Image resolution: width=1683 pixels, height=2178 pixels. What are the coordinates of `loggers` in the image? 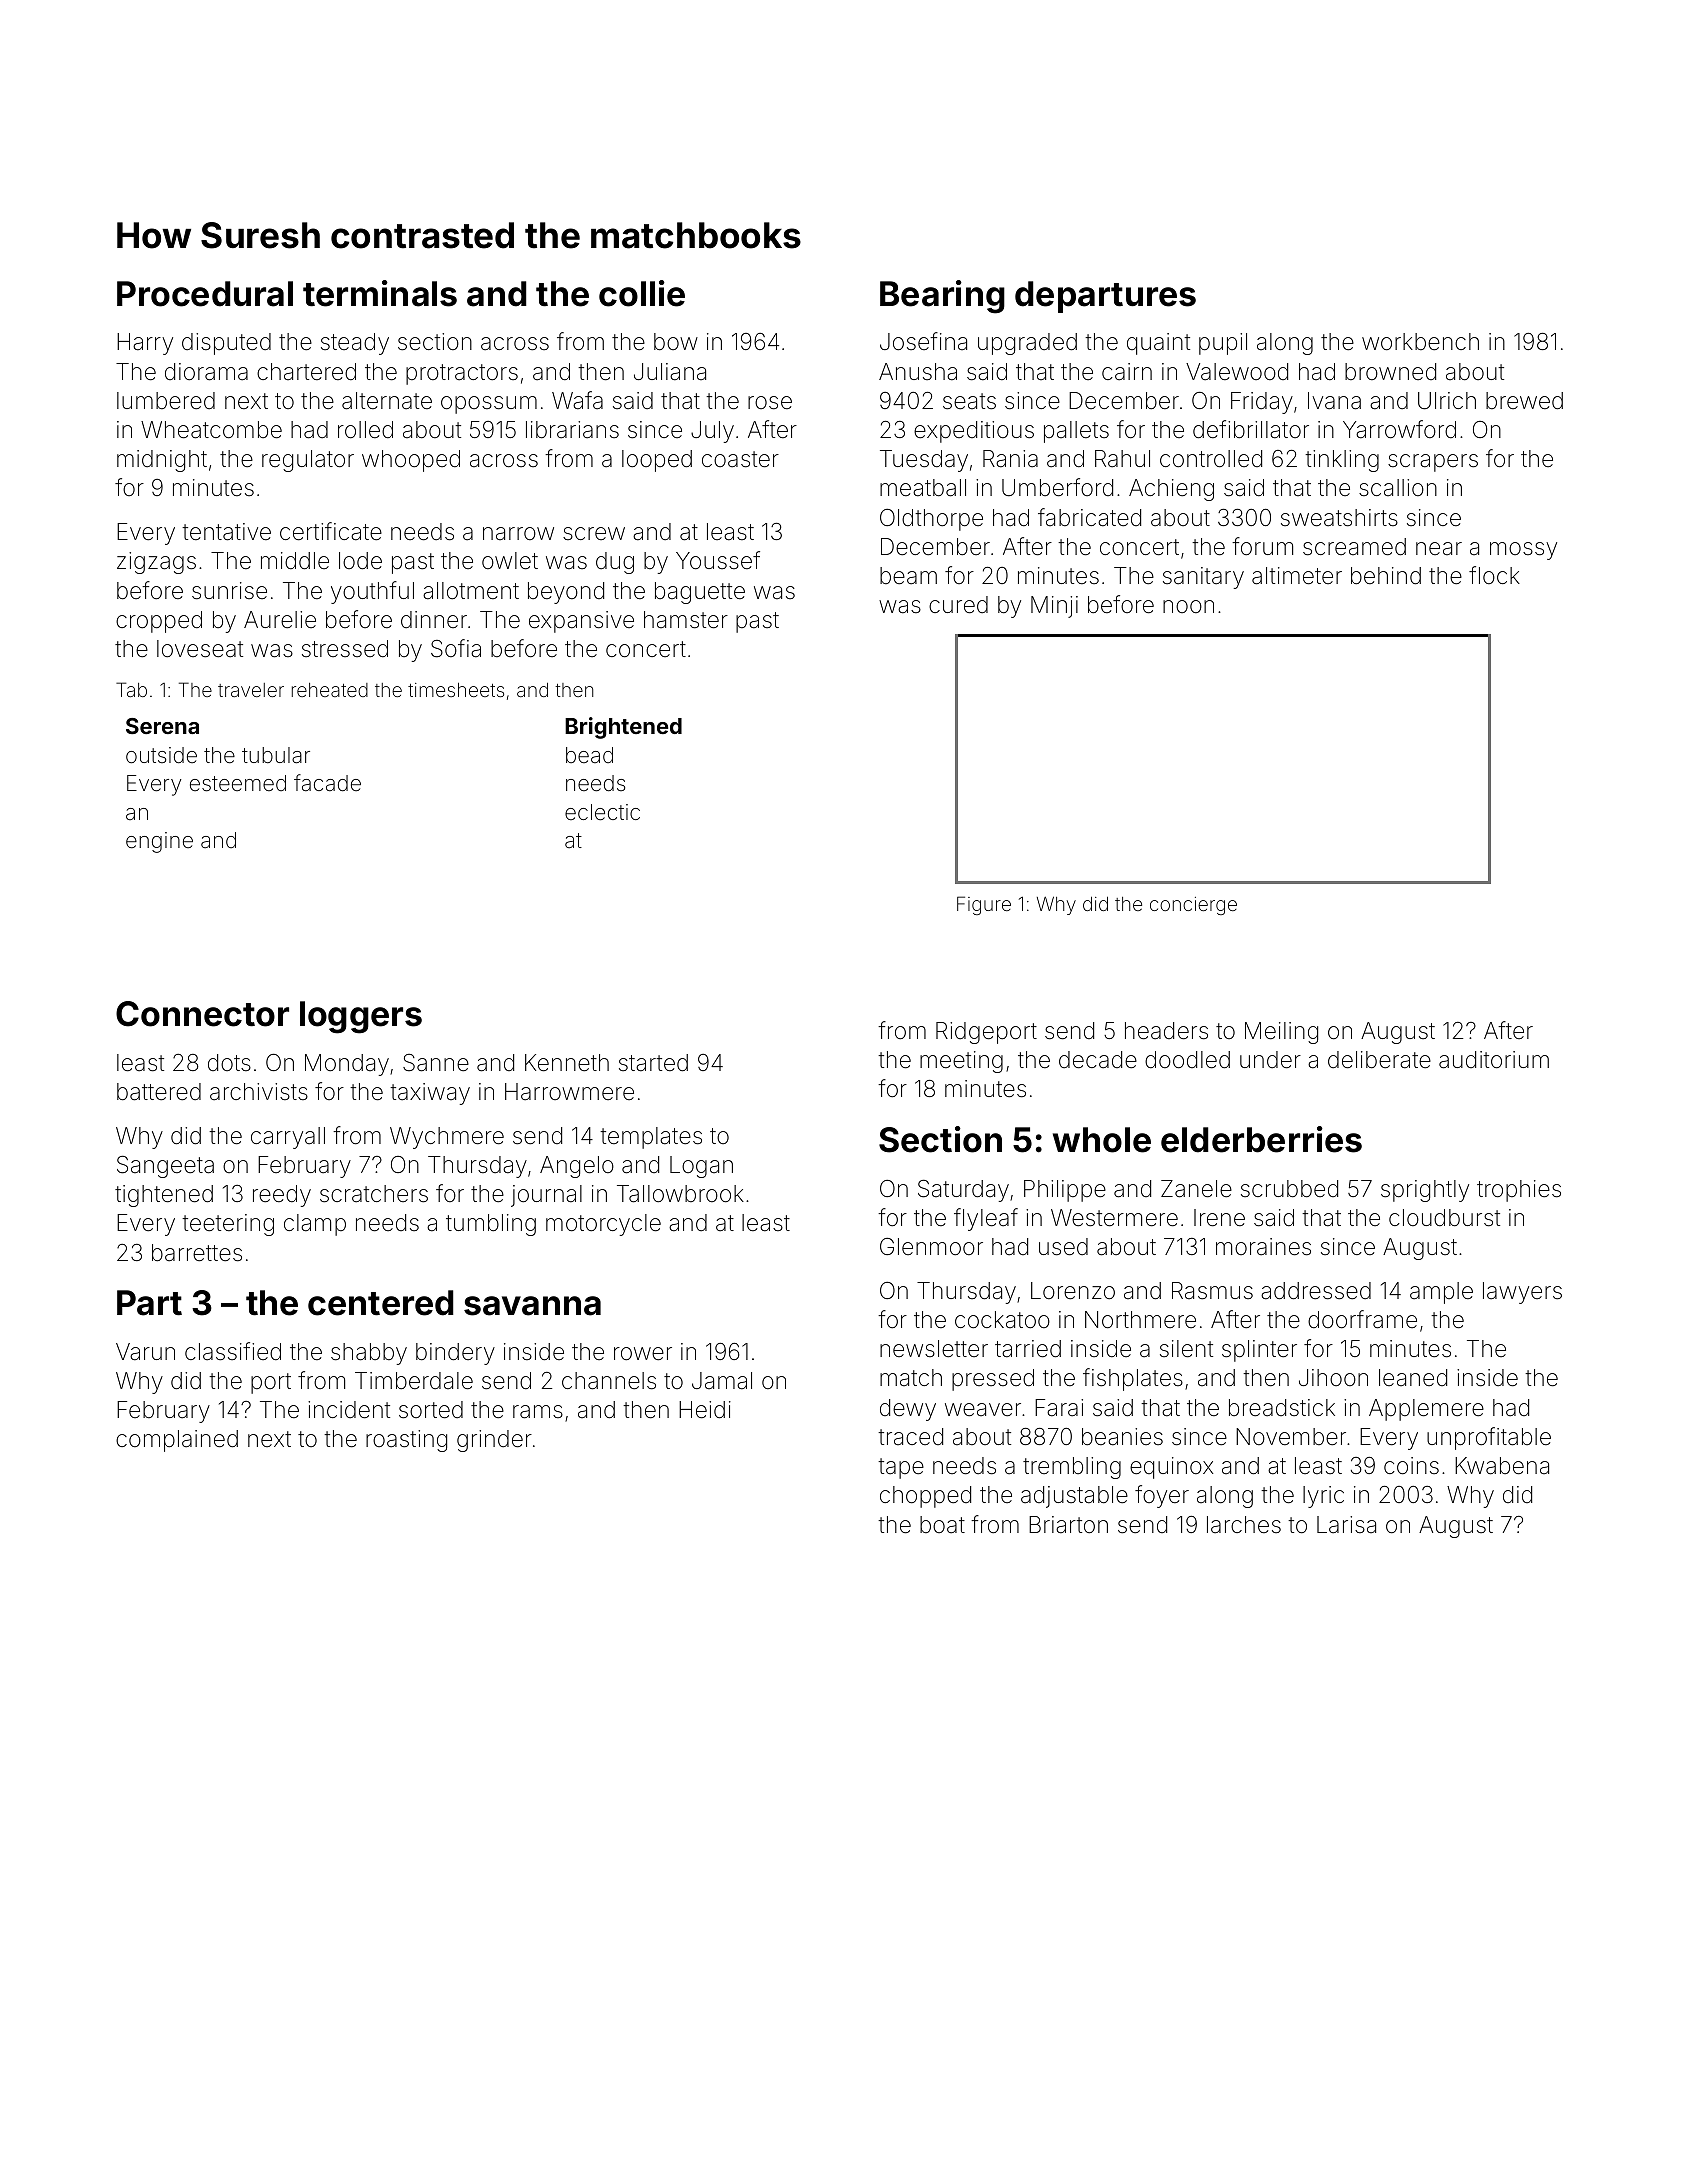 It's located at (361, 1017).
